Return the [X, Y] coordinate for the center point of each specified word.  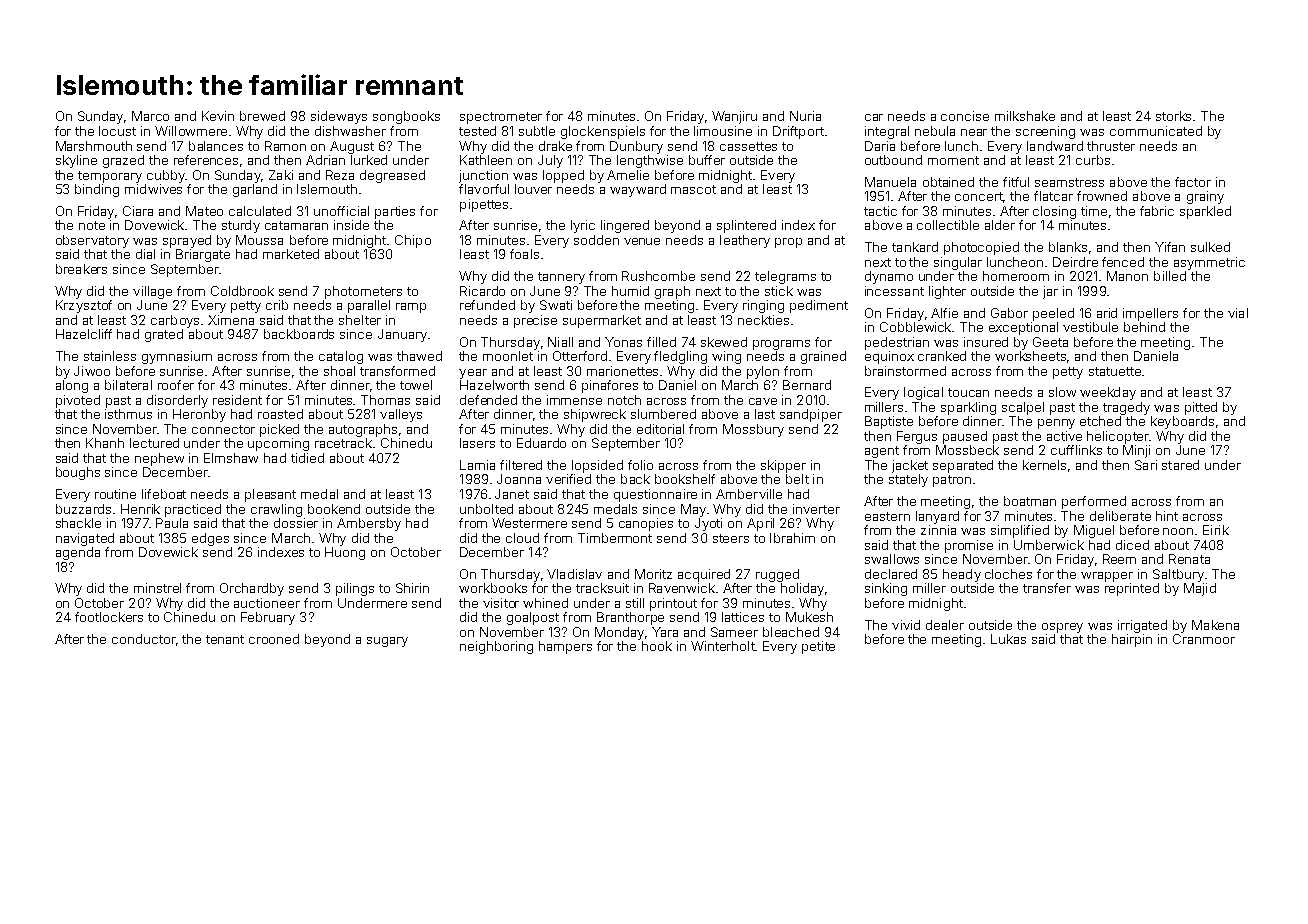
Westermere [529, 523]
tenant [225, 639]
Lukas [1008, 639]
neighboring [496, 647]
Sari [1146, 465]
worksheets [1030, 356]
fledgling [680, 357]
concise [965, 116]
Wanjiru [734, 117]
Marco [150, 116]
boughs [78, 473]
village [152, 292]
